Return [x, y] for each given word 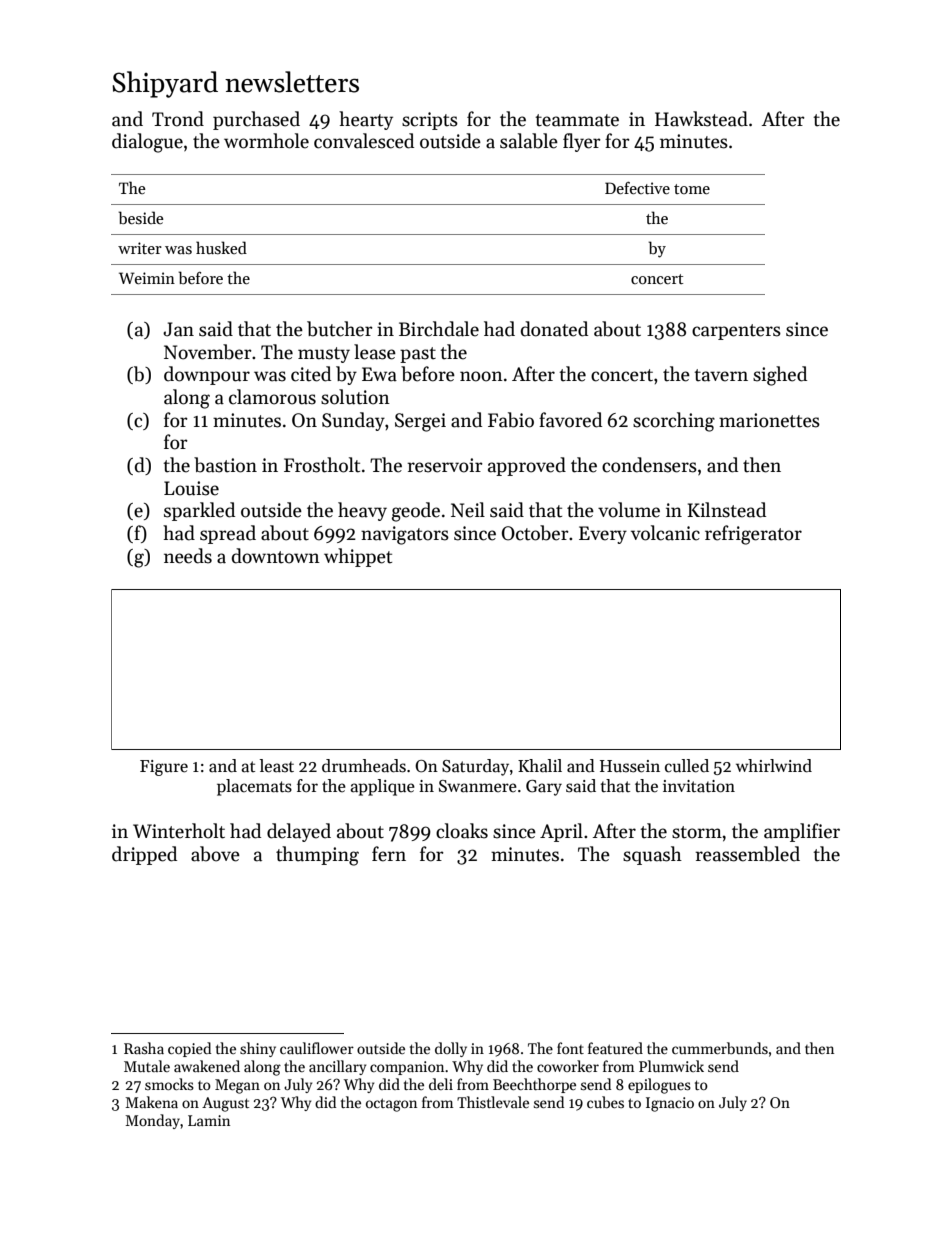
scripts [430, 121]
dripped [144, 855]
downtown [276, 556]
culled [687, 766]
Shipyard [165, 84]
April [561, 832]
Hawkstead [701, 119]
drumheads [364, 766]
